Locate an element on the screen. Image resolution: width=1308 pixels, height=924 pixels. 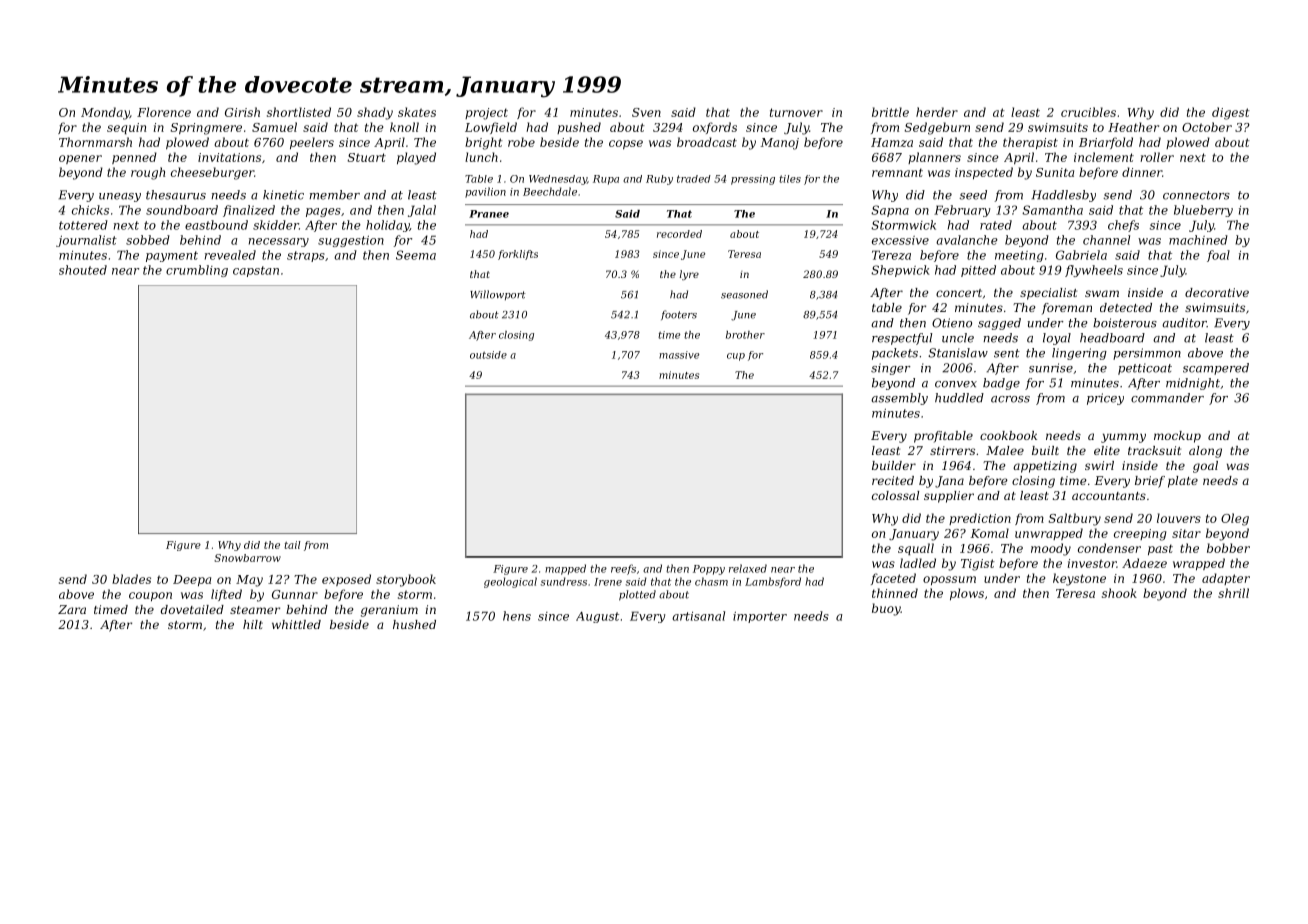
steamer is located at coordinates (255, 610).
